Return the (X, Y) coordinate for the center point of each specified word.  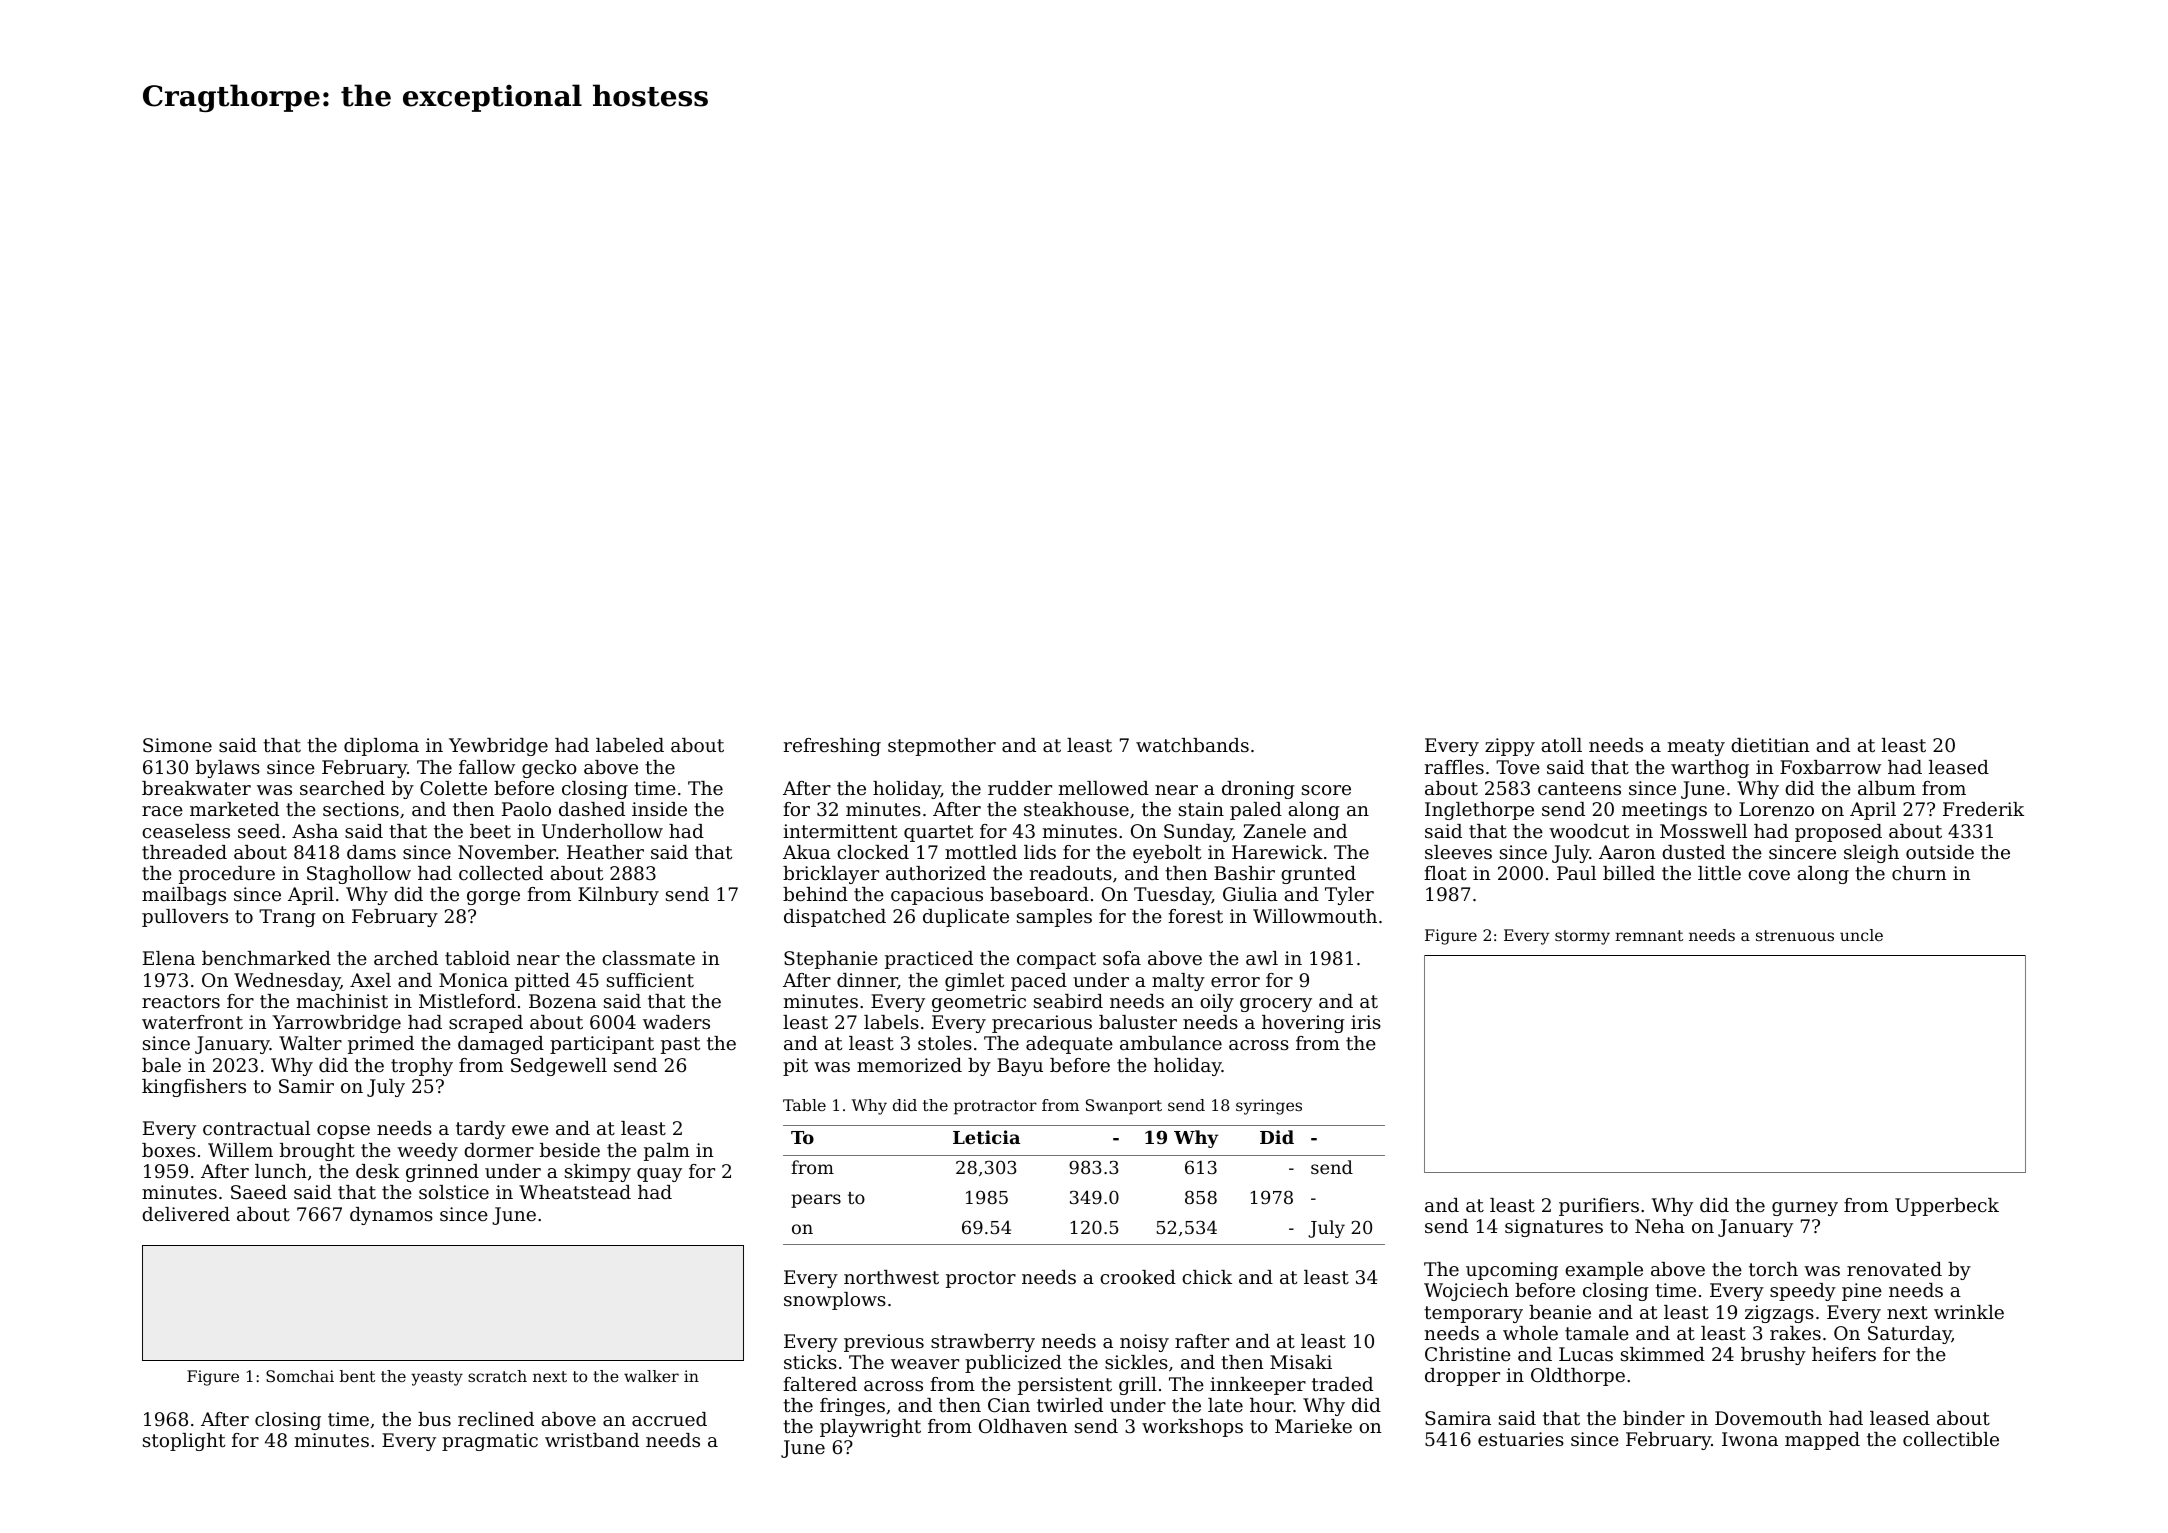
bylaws (228, 769)
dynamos (391, 1216)
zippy (1510, 747)
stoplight (184, 1442)
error (1235, 982)
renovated (1894, 1269)
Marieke (1313, 1426)
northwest (891, 1277)
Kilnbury (618, 896)
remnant (1649, 935)
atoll (1562, 745)
